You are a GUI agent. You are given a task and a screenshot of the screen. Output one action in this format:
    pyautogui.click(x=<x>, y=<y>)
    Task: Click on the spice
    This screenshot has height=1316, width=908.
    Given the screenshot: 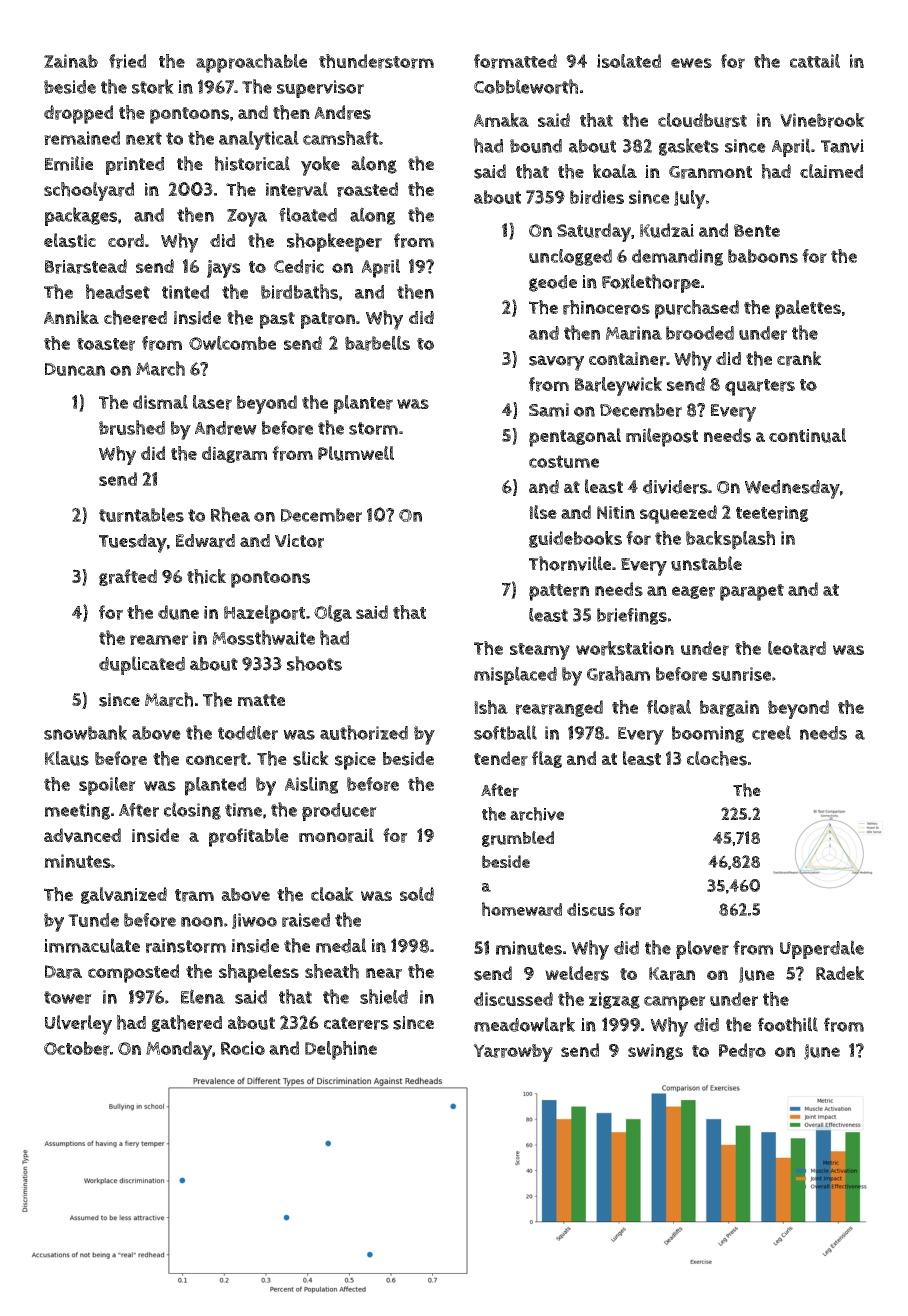 What is the action you would take?
    pyautogui.click(x=355, y=761)
